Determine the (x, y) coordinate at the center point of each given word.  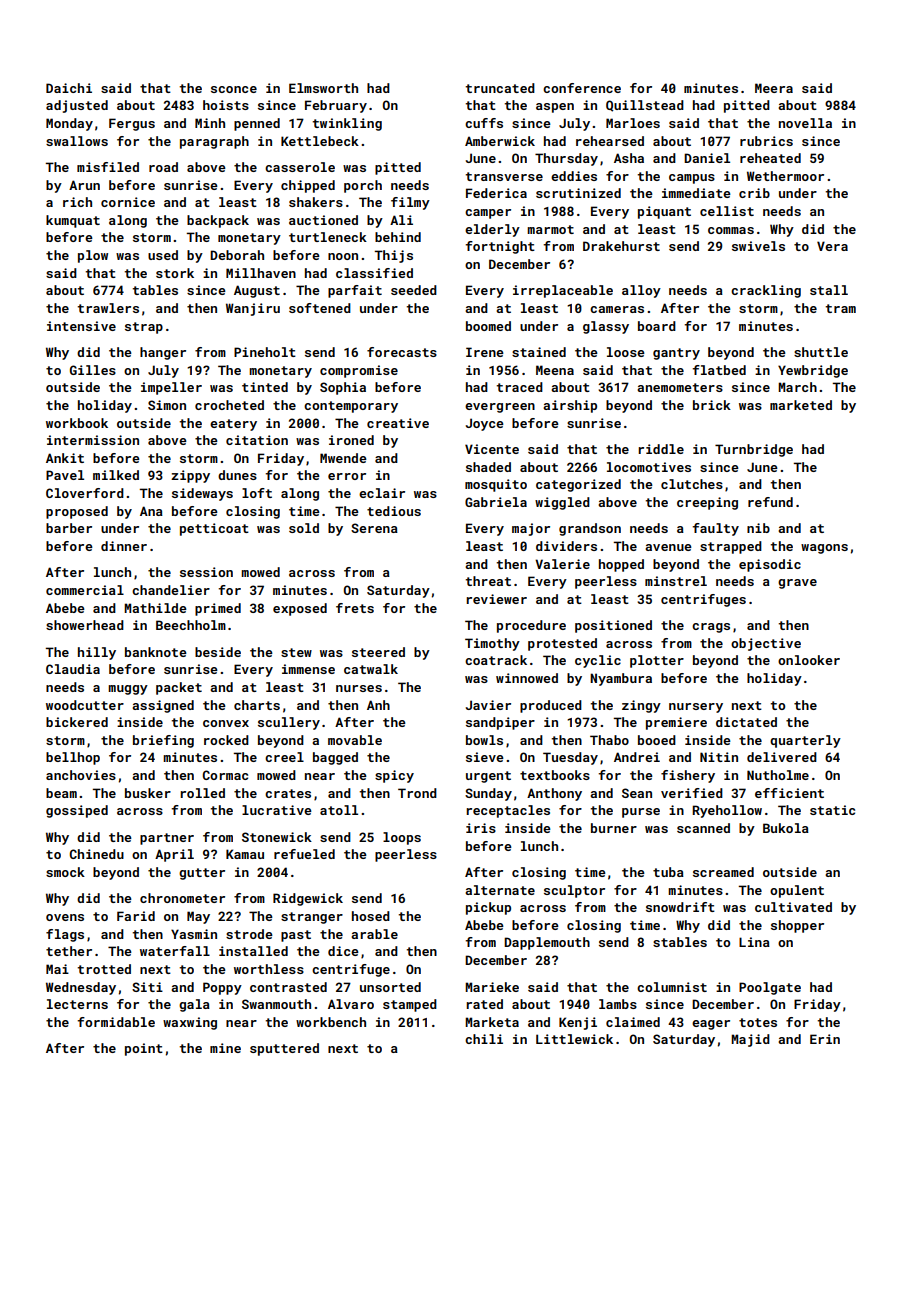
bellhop (73, 758)
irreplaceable (563, 291)
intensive (81, 326)
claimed (633, 1022)
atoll (339, 810)
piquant (664, 212)
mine (225, 1048)
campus (692, 179)
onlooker (809, 660)
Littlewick (574, 1039)
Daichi (69, 88)
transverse (504, 176)
